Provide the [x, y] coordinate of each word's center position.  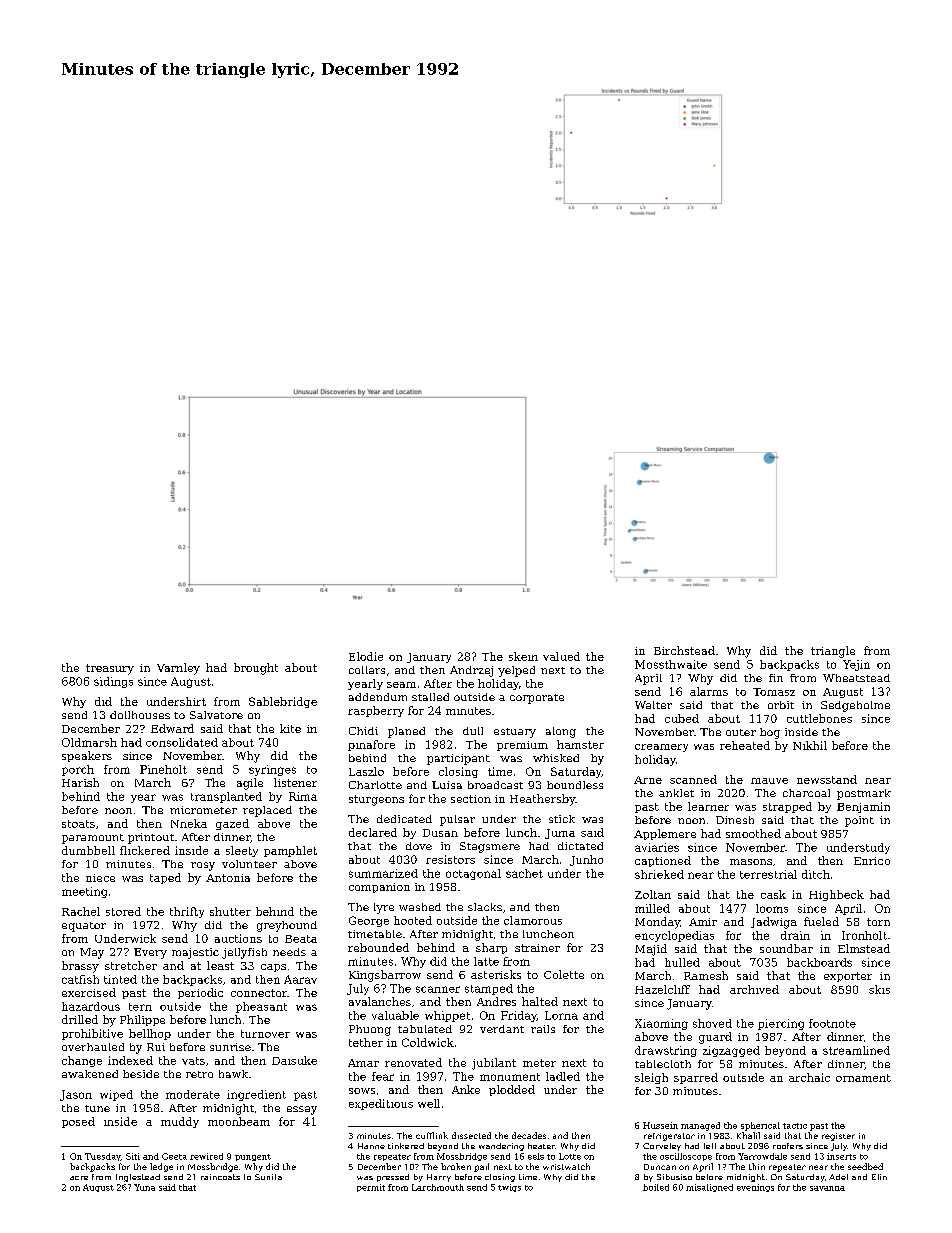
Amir [703, 922]
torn [878, 922]
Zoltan [653, 894]
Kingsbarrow [385, 976]
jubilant [494, 1064]
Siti [133, 1156]
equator [84, 927]
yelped [516, 671]
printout [151, 838]
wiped [116, 1095]
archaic [809, 1077]
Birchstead [684, 650]
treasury [110, 669]
